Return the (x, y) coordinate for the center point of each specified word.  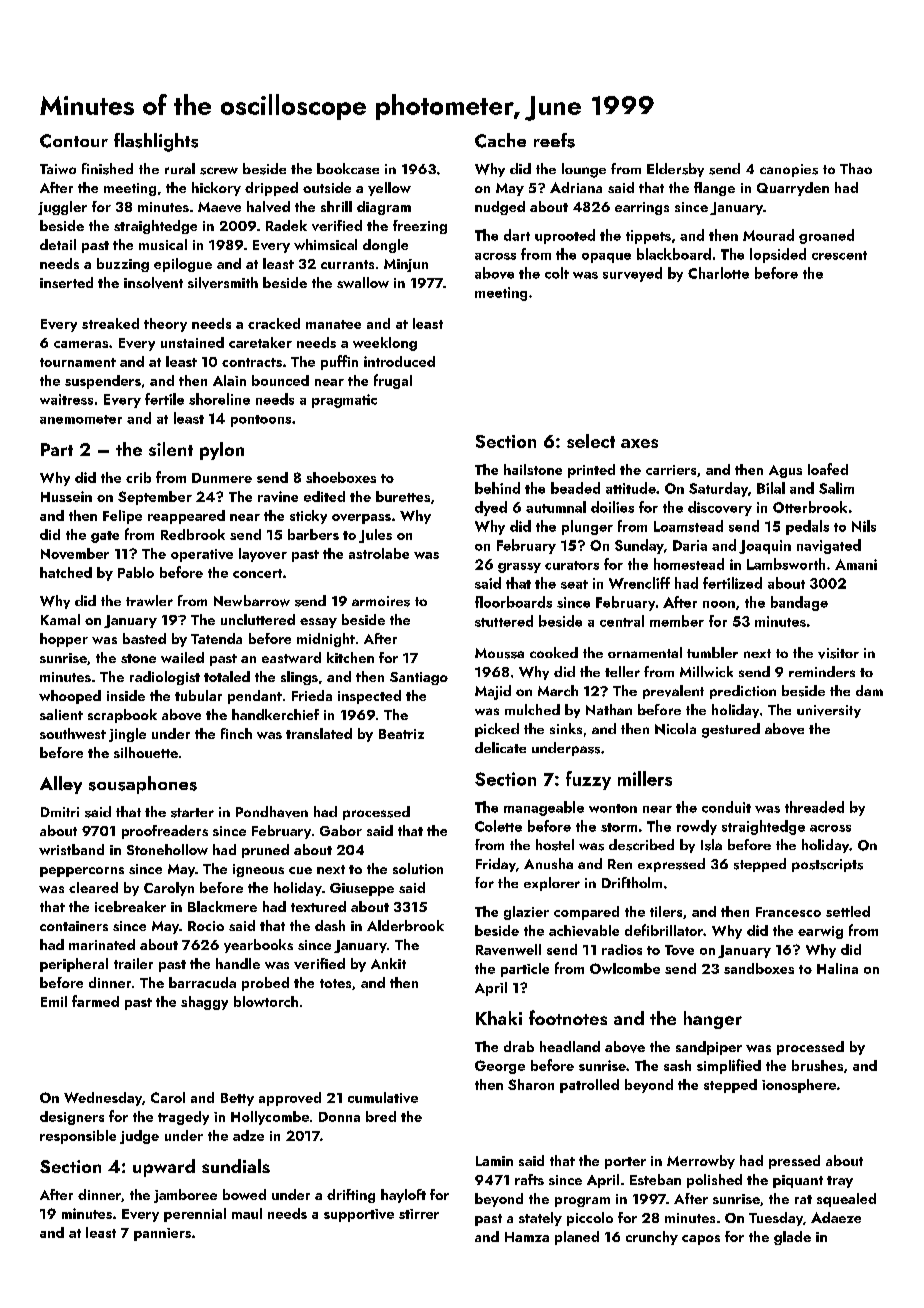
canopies (789, 170)
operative (202, 555)
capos (701, 1240)
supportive (359, 1215)
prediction (743, 692)
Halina (837, 968)
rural (180, 168)
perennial (195, 1215)
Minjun (406, 265)
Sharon (531, 1084)
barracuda (202, 982)
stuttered (504, 621)
